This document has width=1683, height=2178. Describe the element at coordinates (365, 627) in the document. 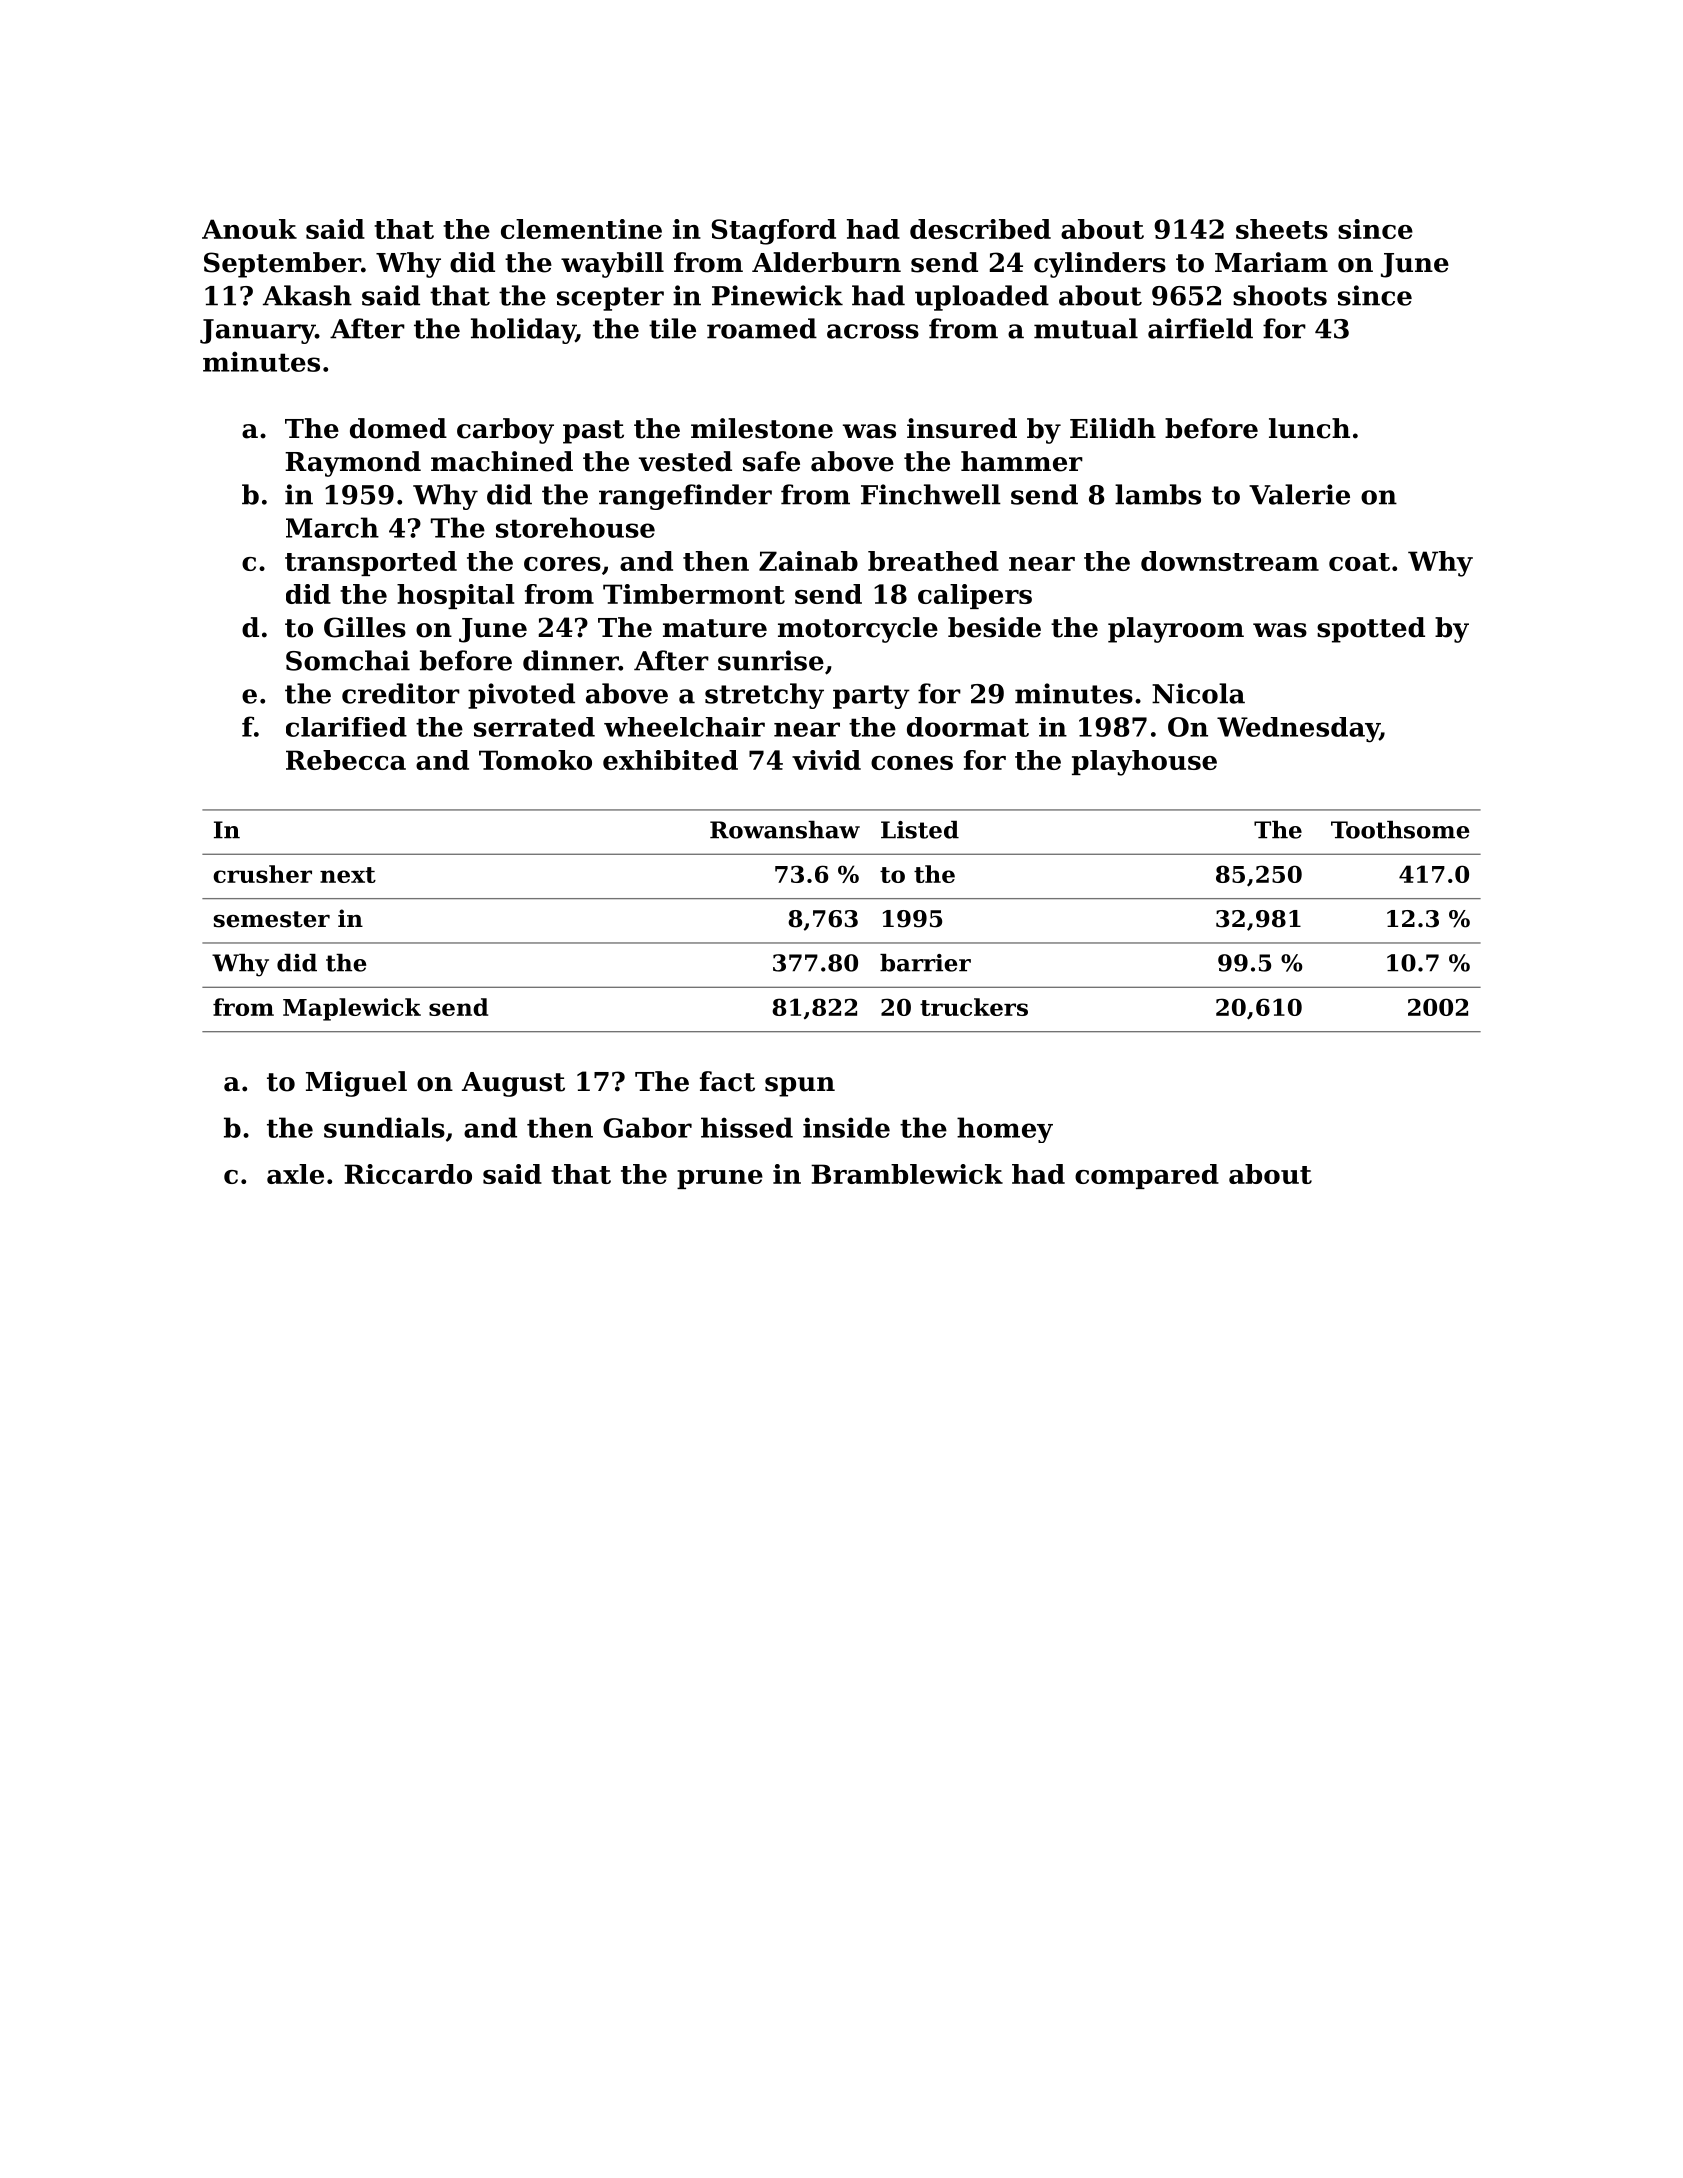

I see `Gilles` at that location.
